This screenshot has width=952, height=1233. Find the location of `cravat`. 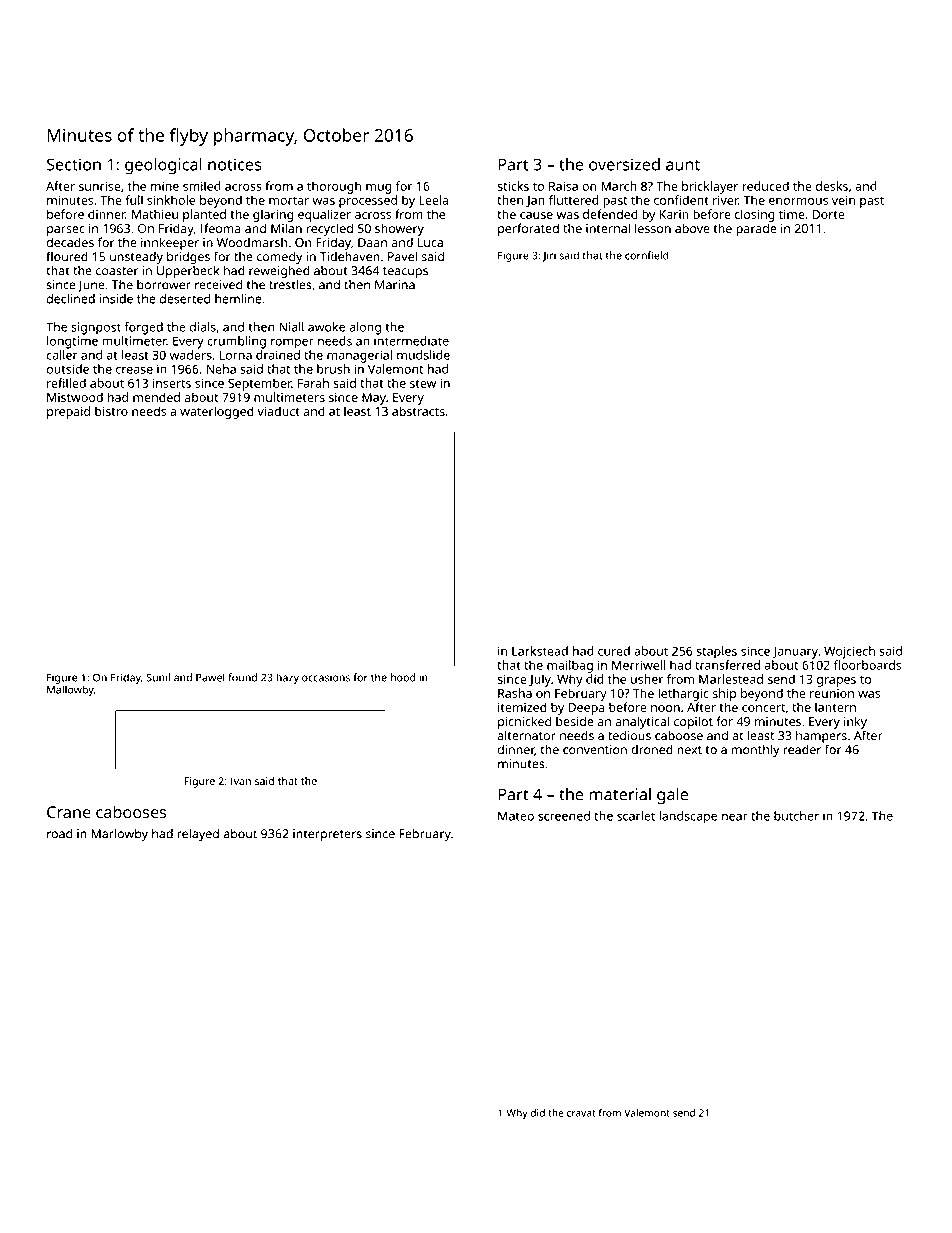

cravat is located at coordinates (581, 1113).
